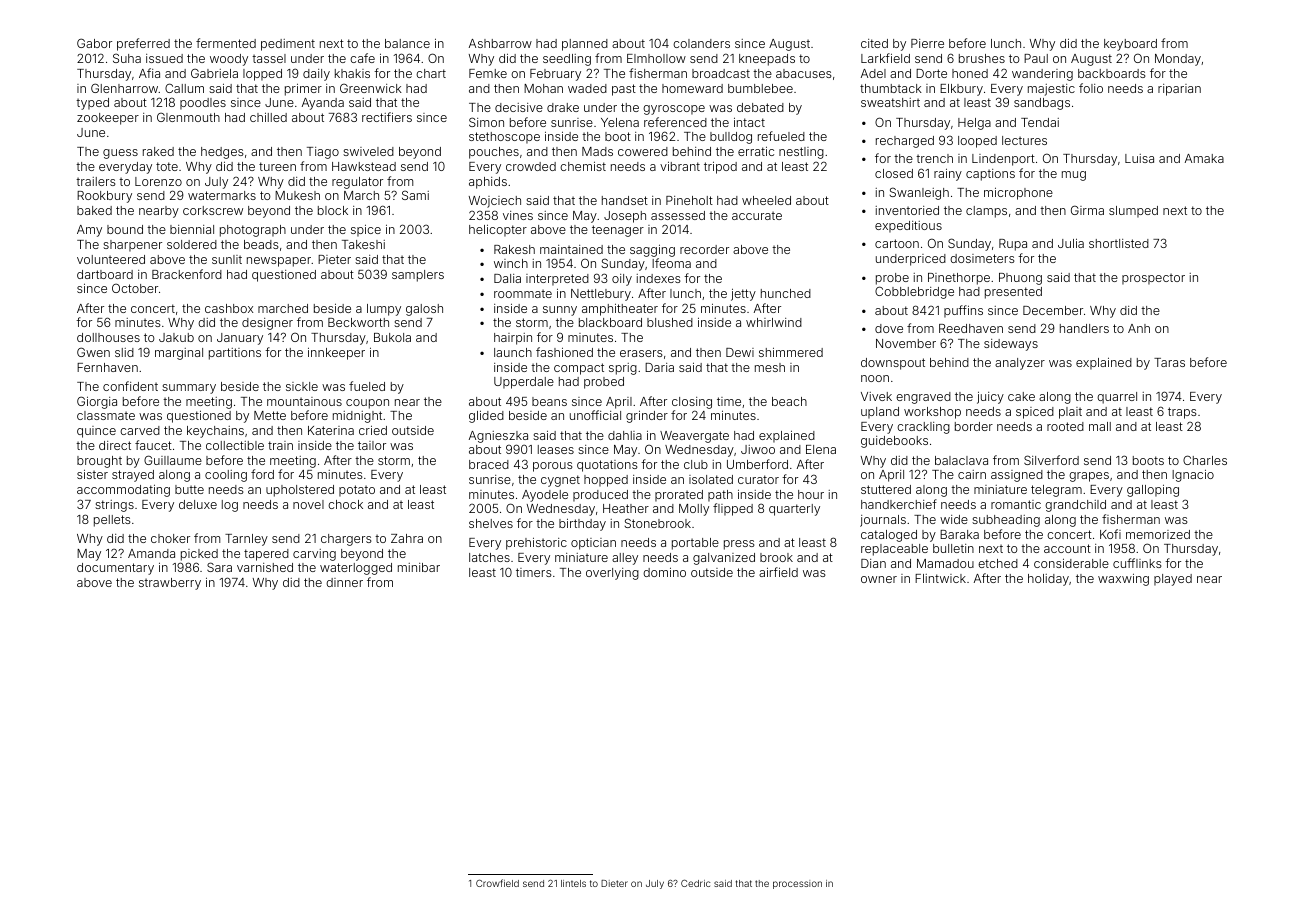 Image resolution: width=1308 pixels, height=924 pixels. What do you see at coordinates (92, 104) in the screenshot?
I see `typed` at bounding box center [92, 104].
